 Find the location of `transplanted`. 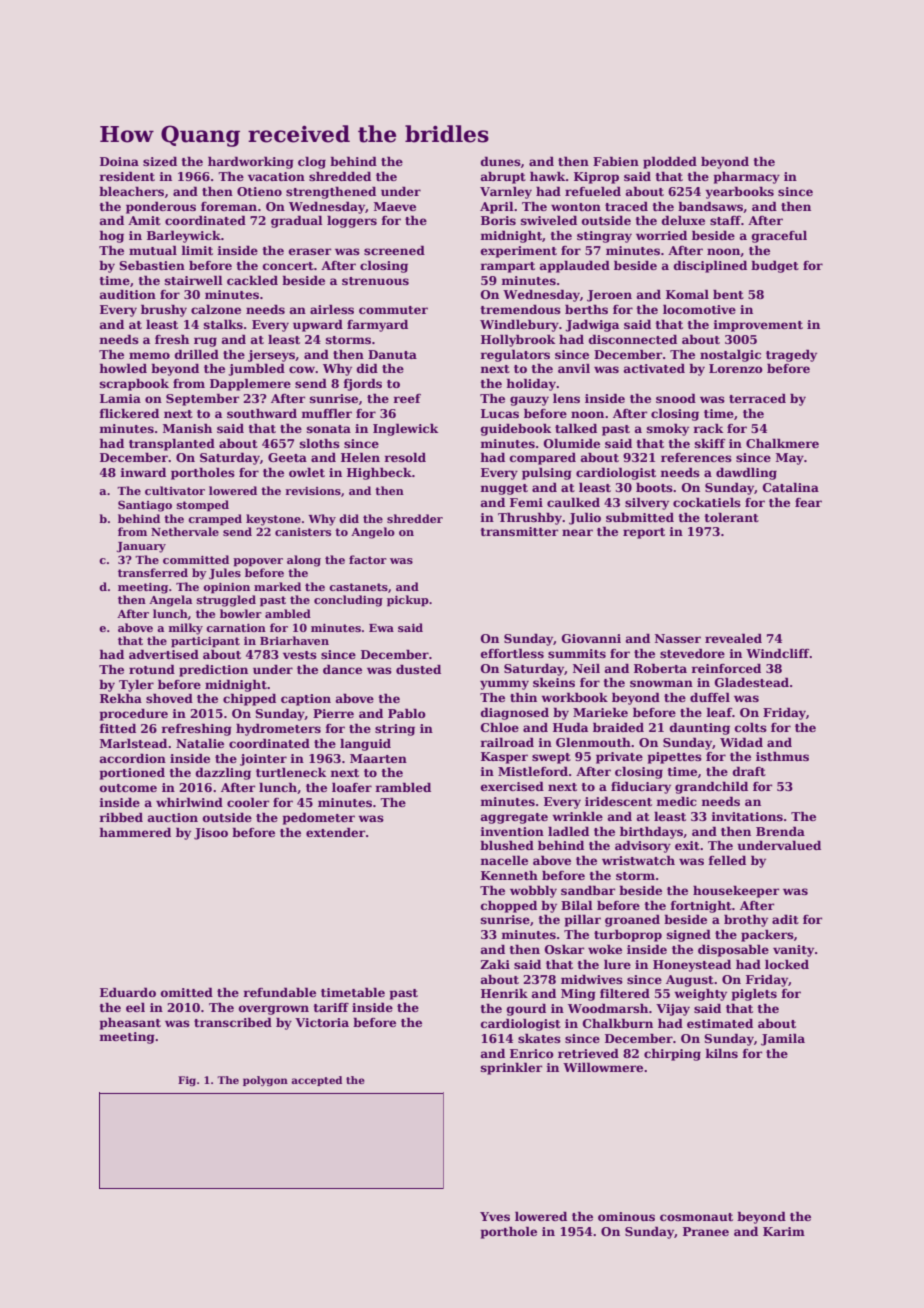

transplanted is located at coordinates (172, 444).
